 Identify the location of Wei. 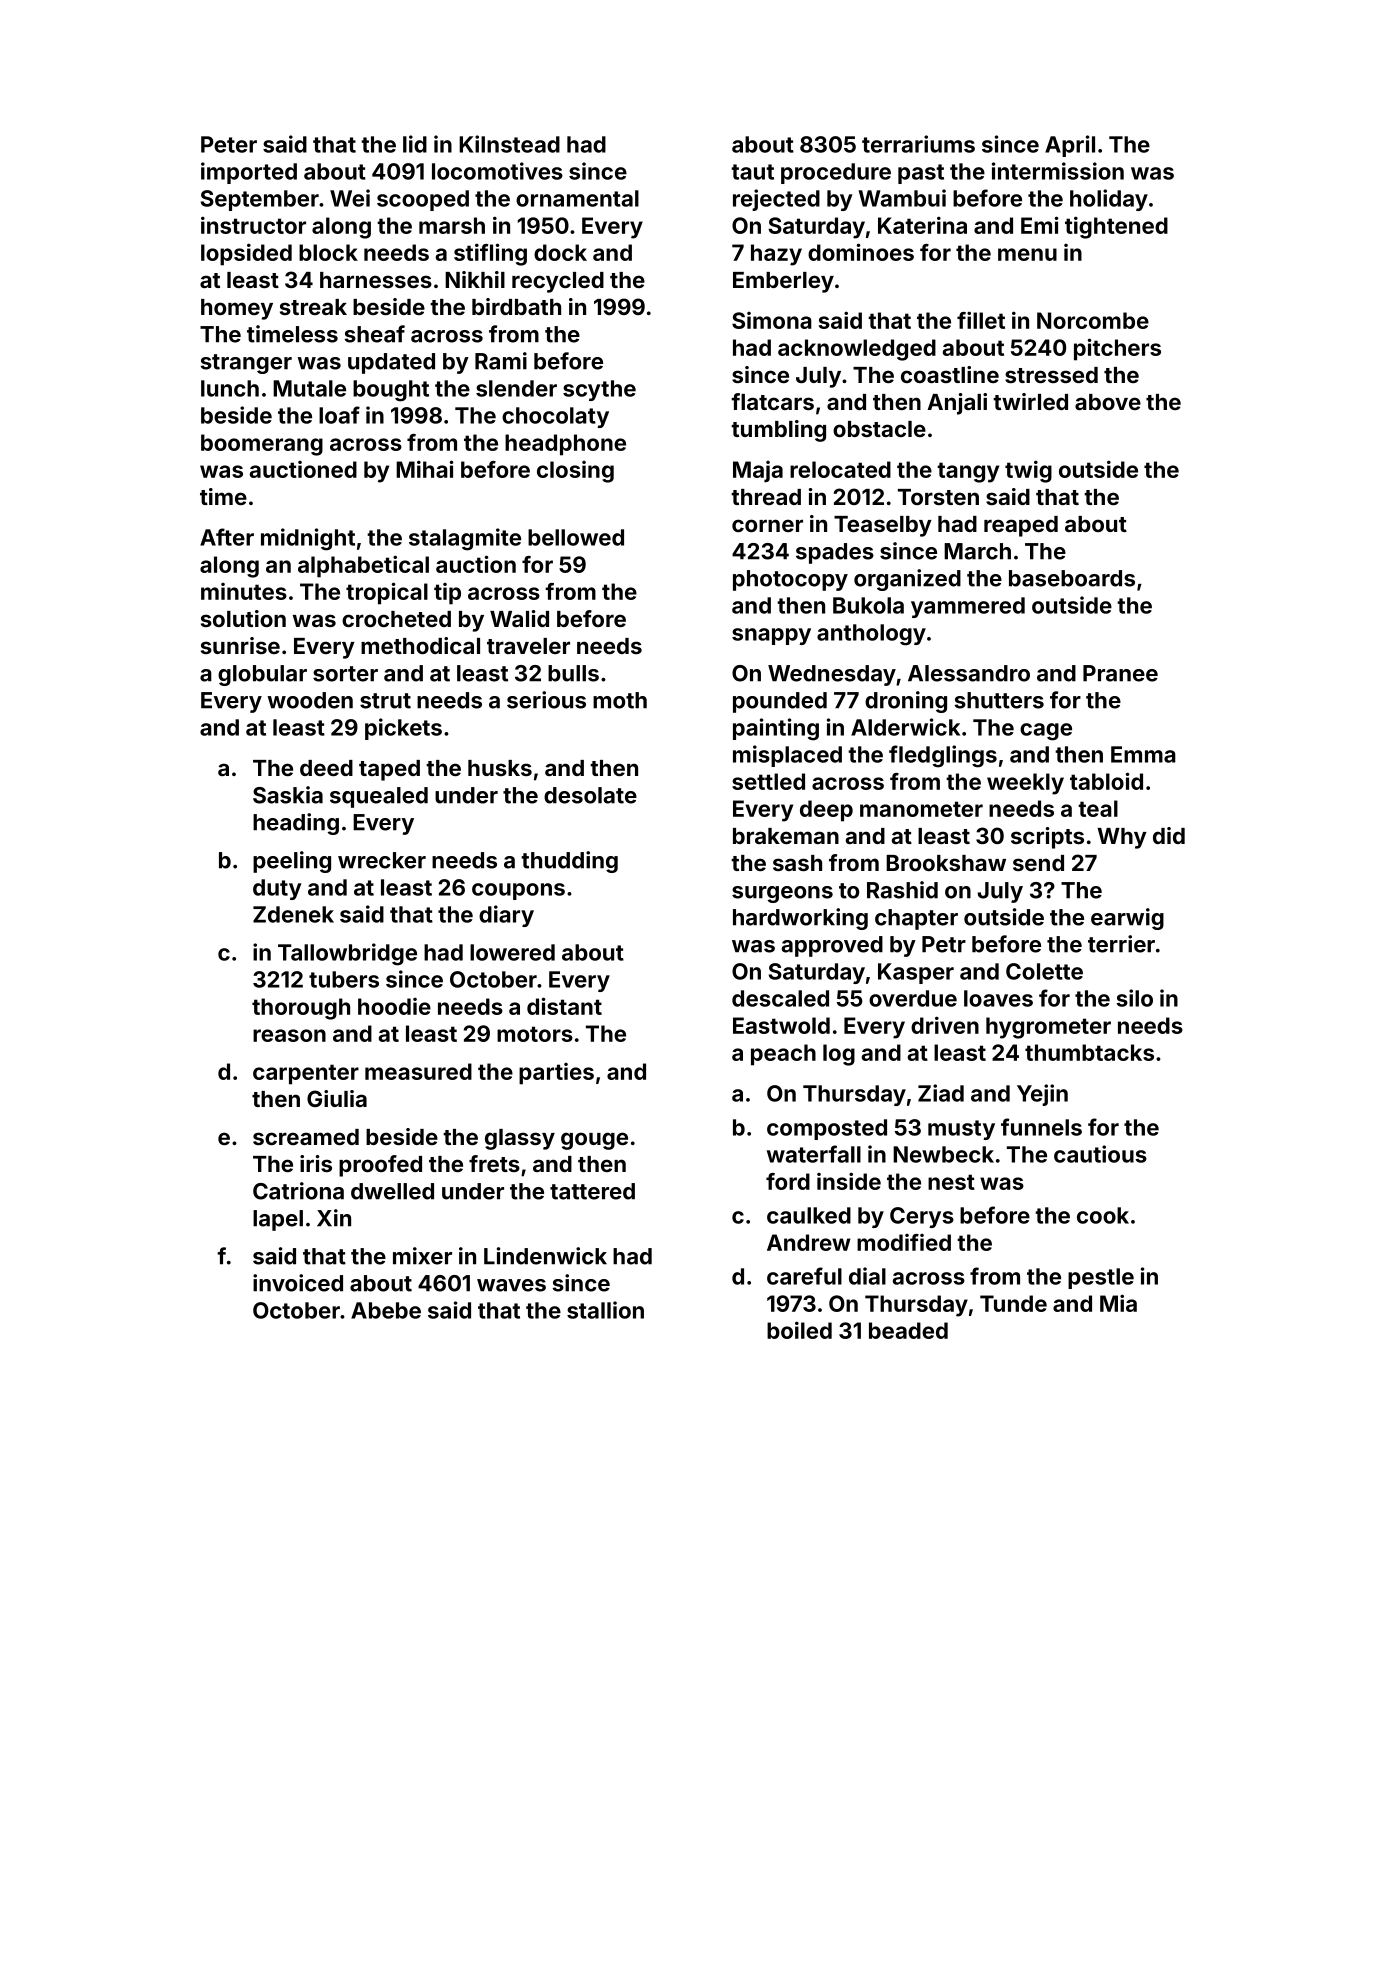
(350, 198).
